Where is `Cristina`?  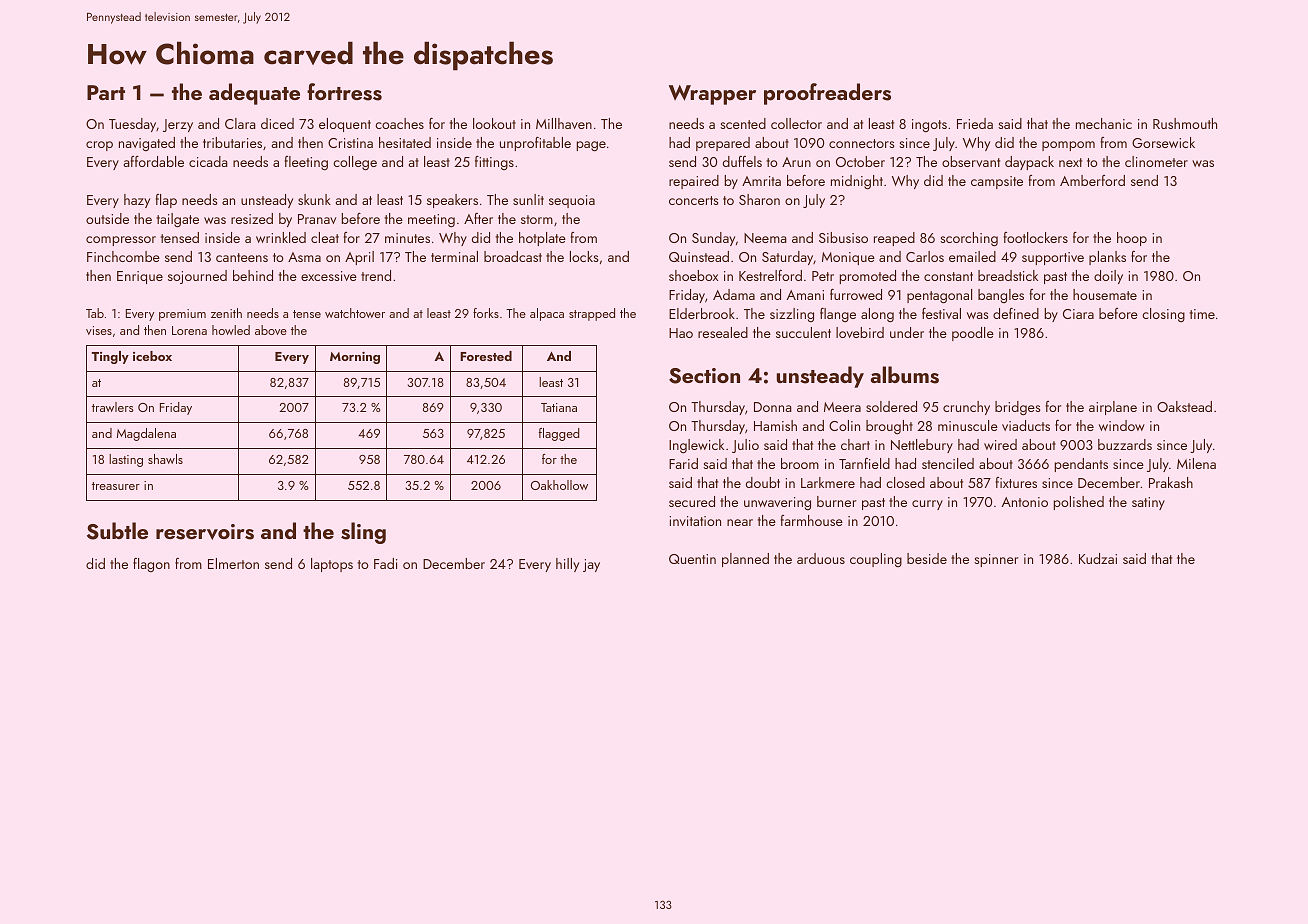 Cristina is located at coordinates (350, 143).
